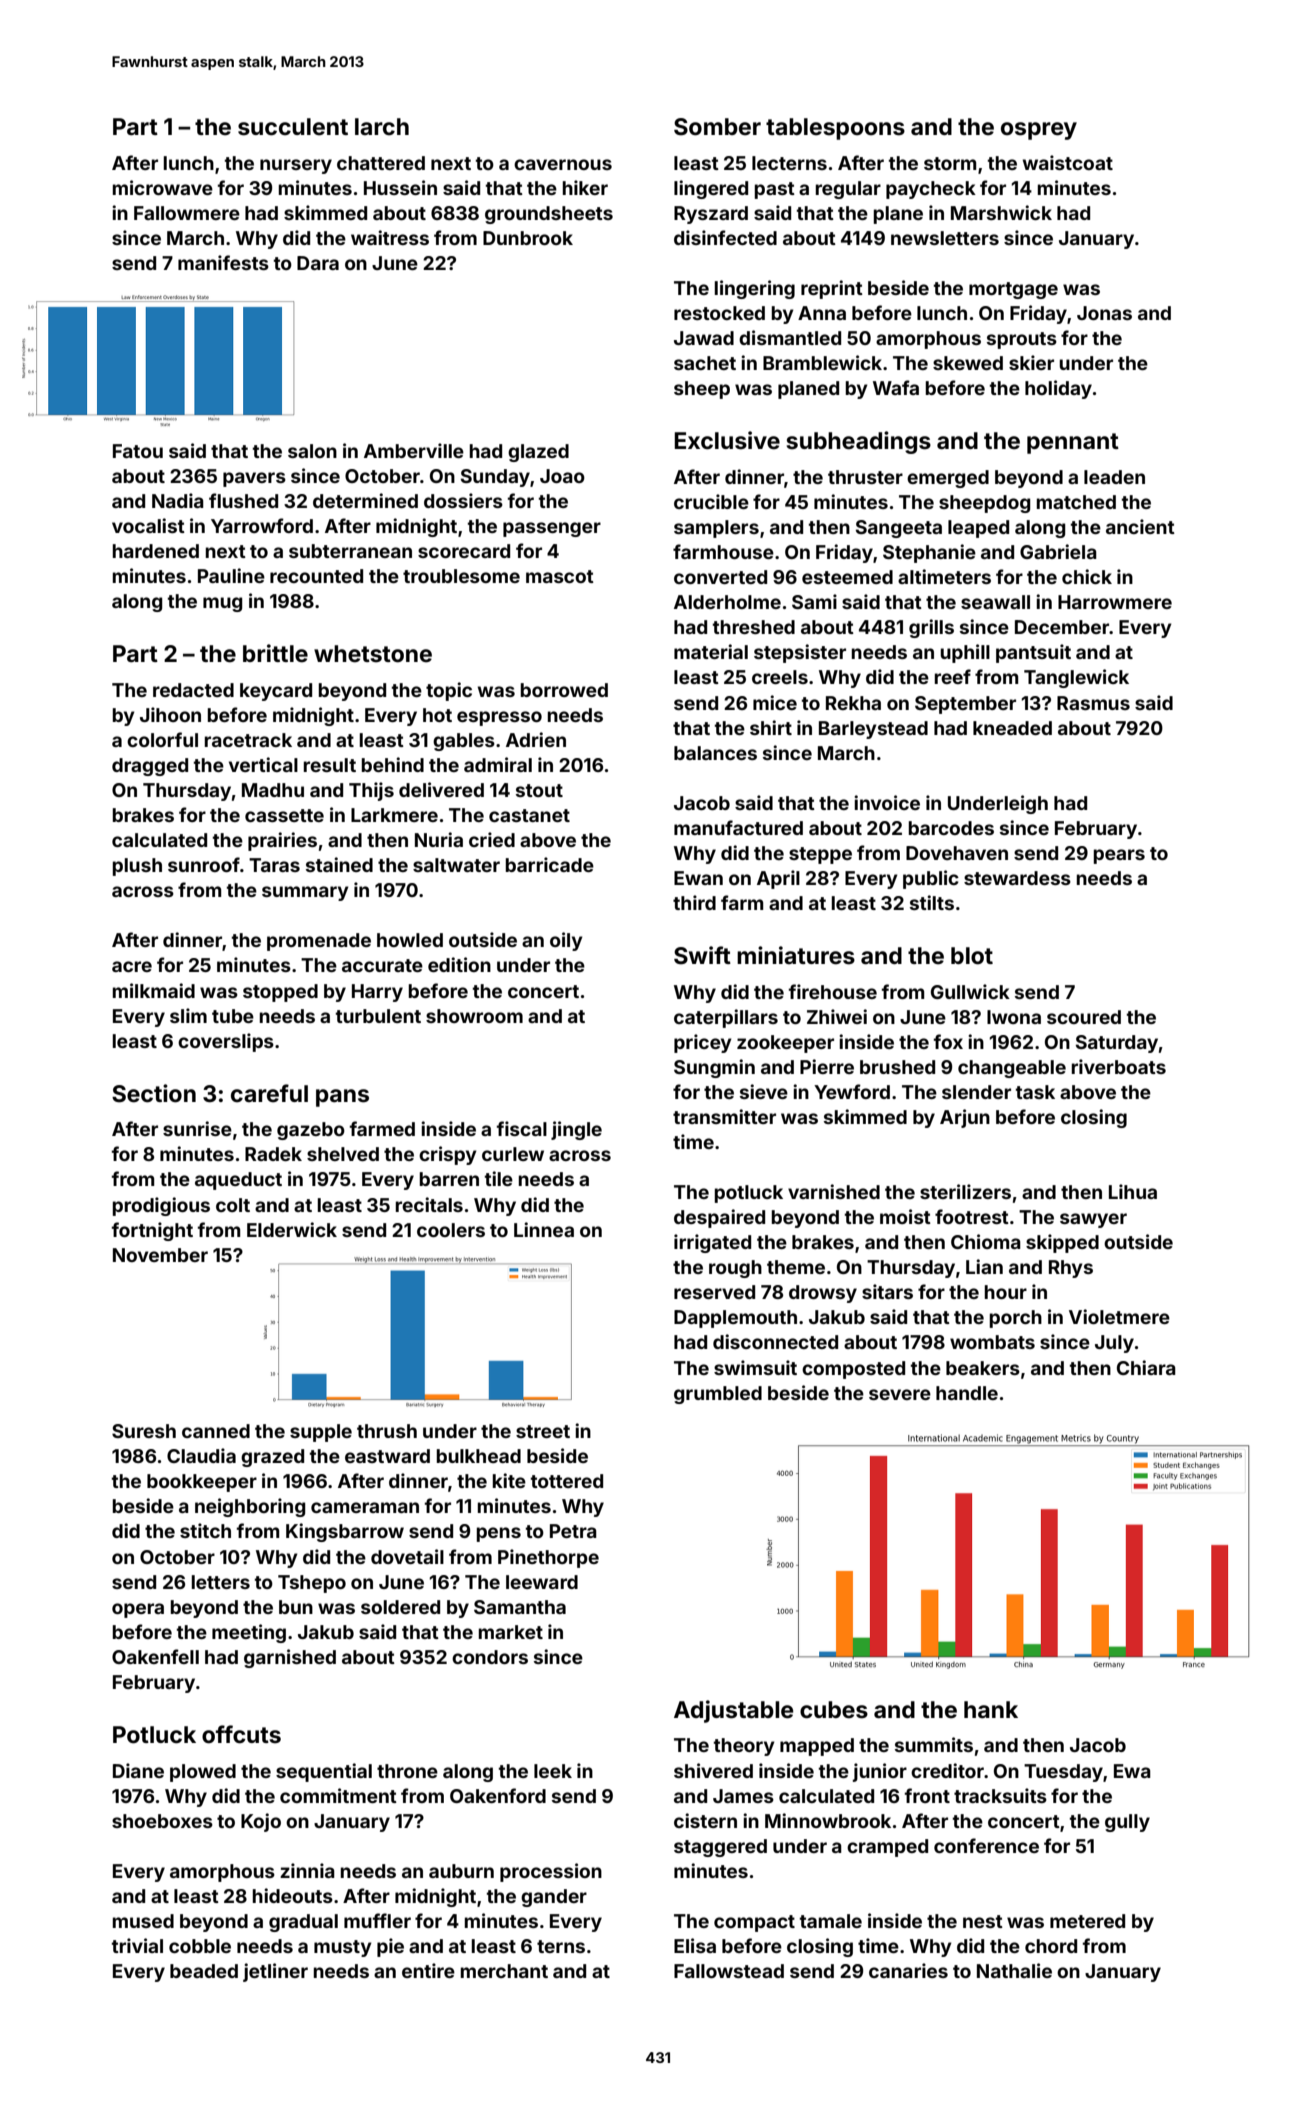 The image size is (1291, 2126). What do you see at coordinates (1039, 131) in the document?
I see `osprey` at bounding box center [1039, 131].
